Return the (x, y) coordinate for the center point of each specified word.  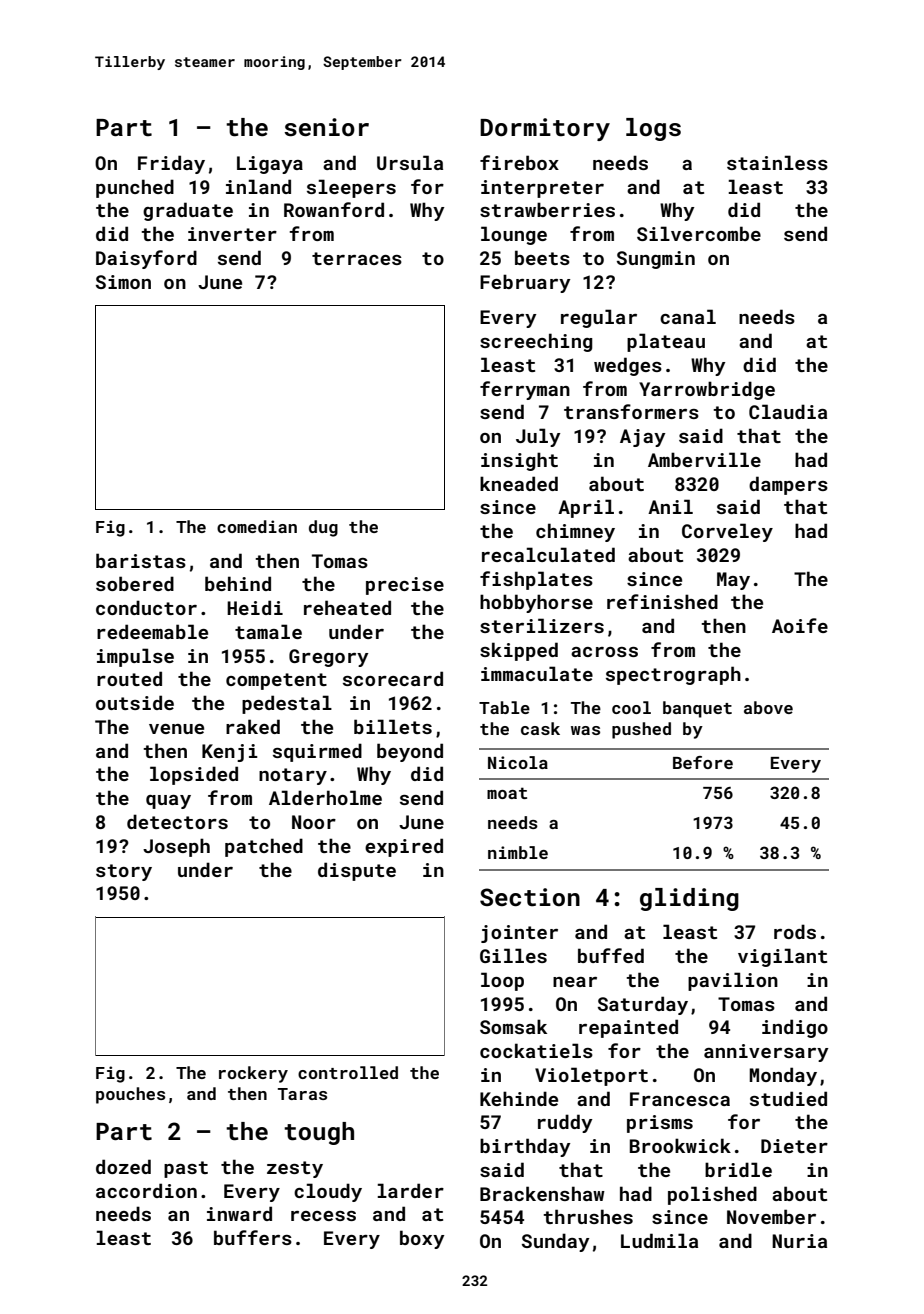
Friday (171, 164)
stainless (777, 162)
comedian (257, 526)
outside (135, 702)
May (733, 581)
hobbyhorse (536, 603)
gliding (689, 899)
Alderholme (325, 797)
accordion (146, 1190)
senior (326, 127)
